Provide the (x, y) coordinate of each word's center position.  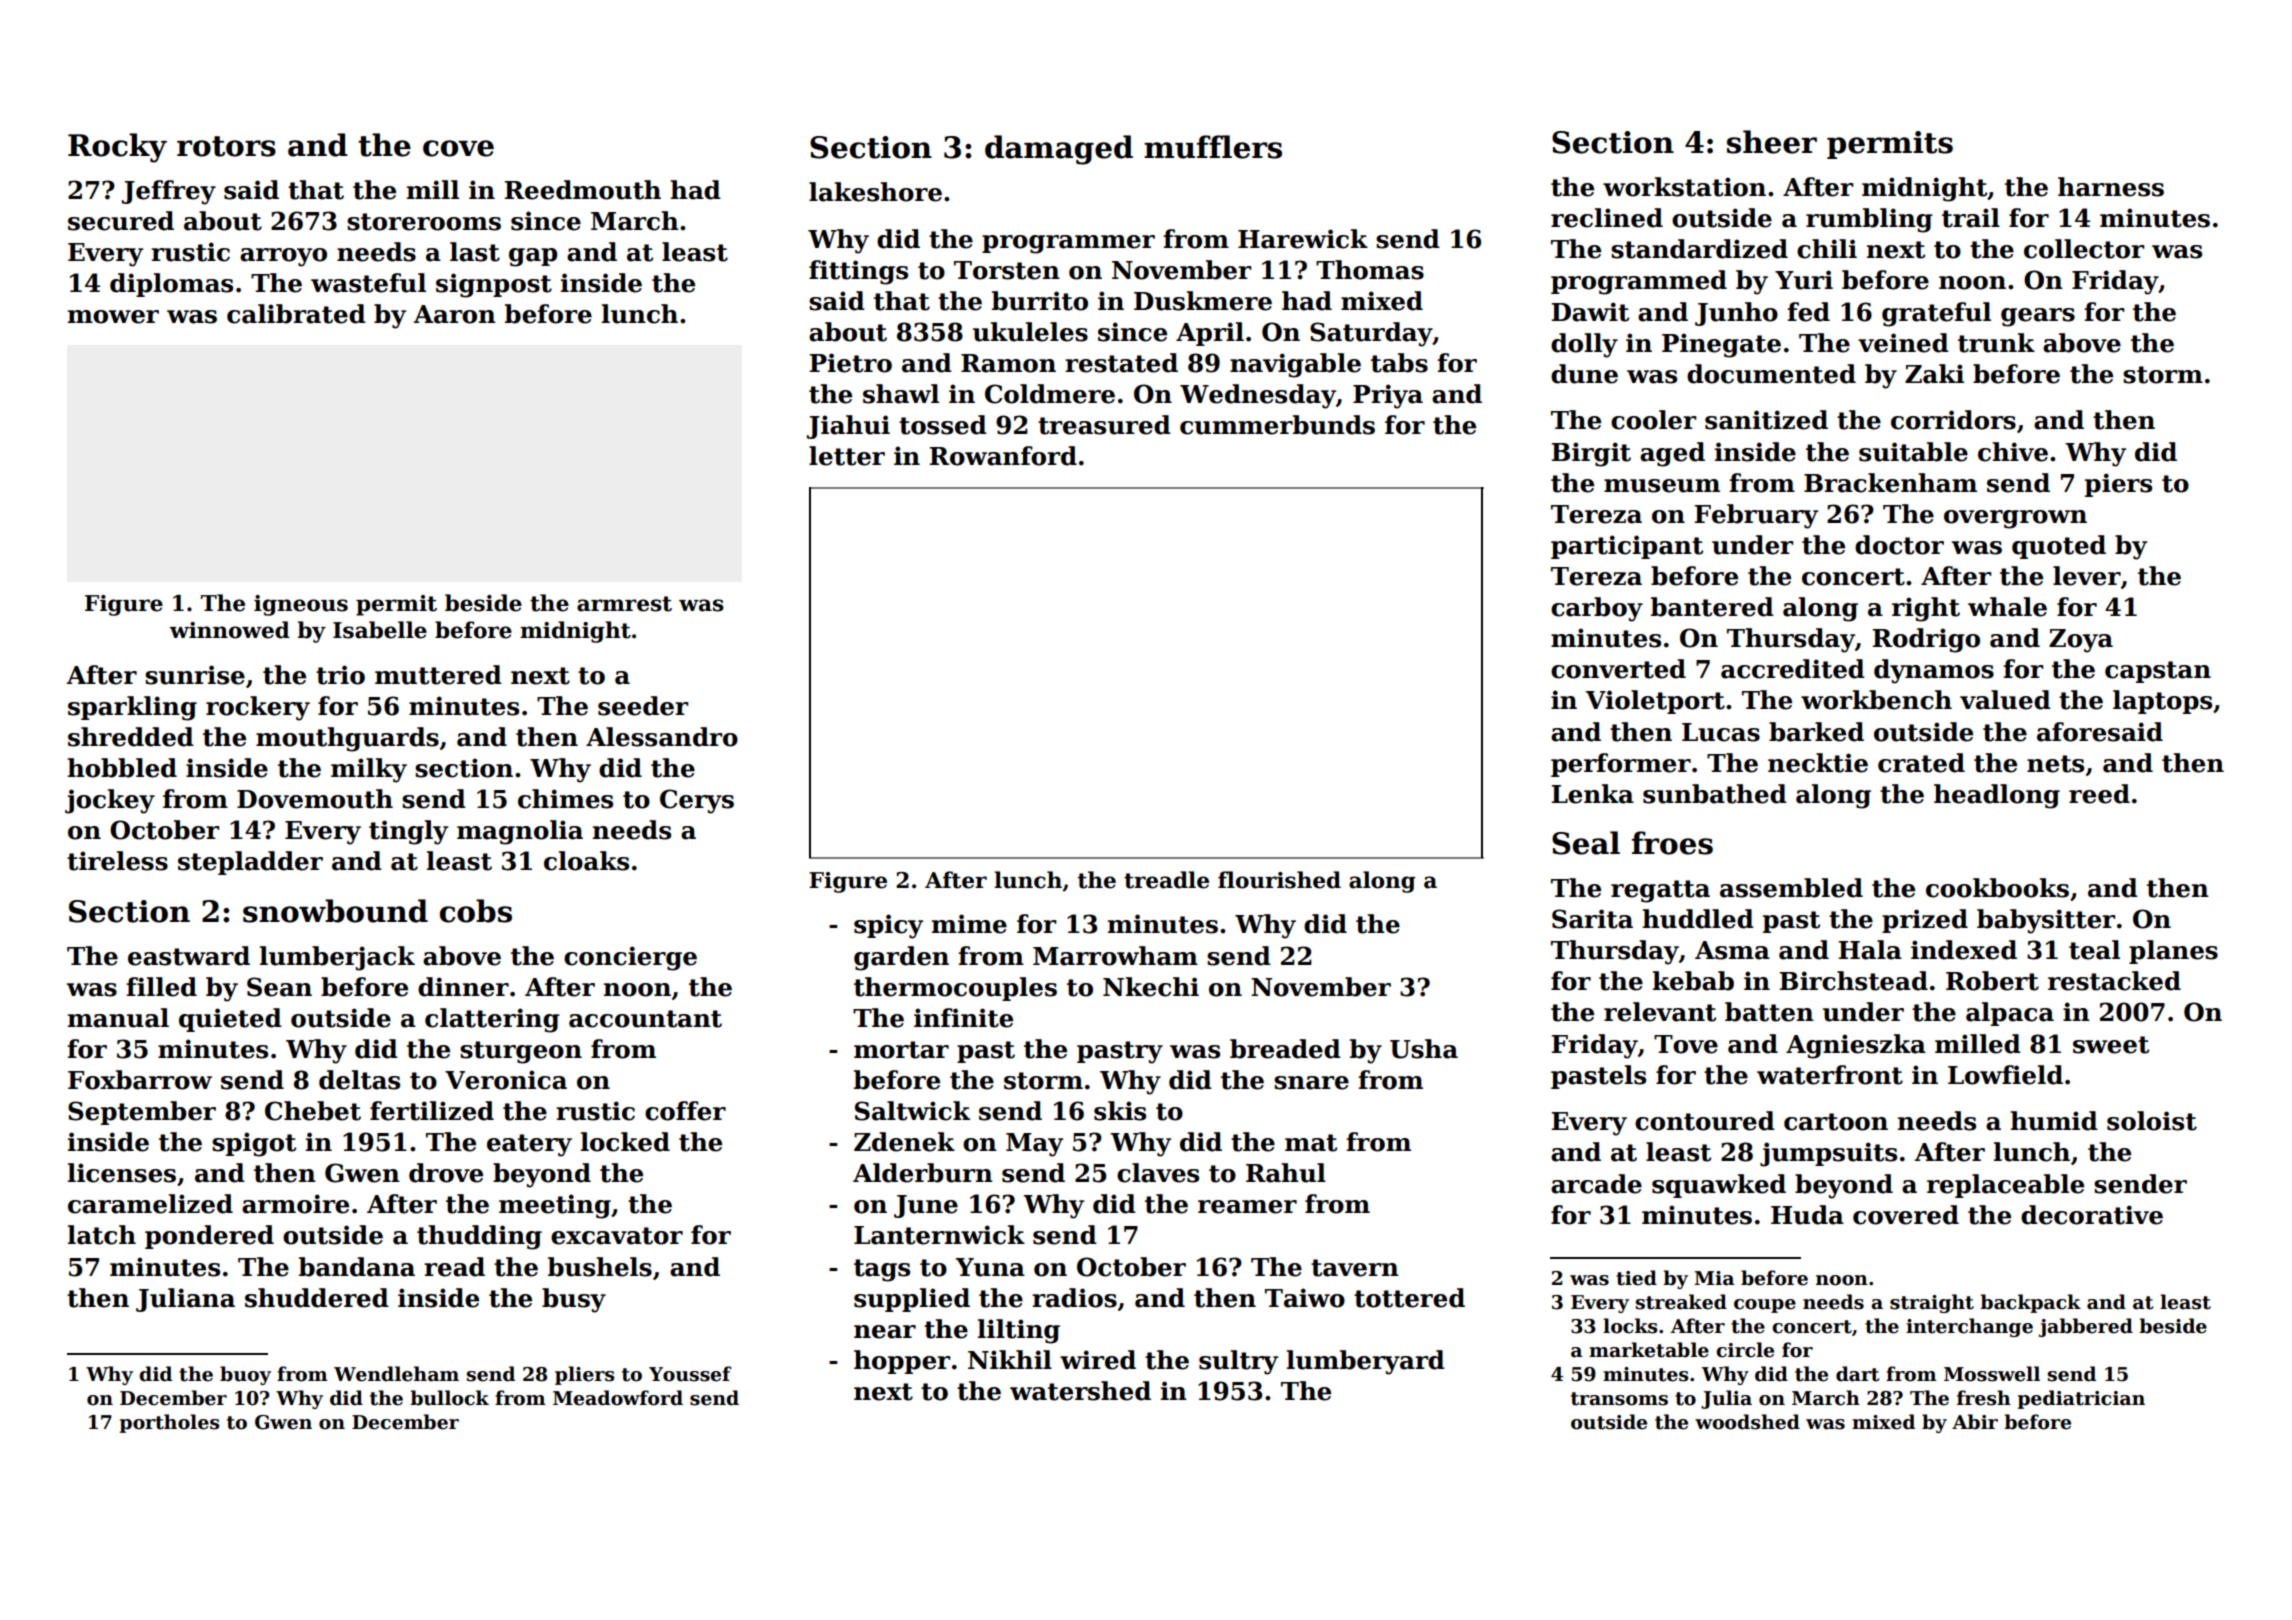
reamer (1247, 1207)
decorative (2092, 1215)
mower (113, 317)
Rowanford (1003, 456)
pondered (209, 1237)
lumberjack (337, 958)
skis (1120, 1111)
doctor (1899, 545)
